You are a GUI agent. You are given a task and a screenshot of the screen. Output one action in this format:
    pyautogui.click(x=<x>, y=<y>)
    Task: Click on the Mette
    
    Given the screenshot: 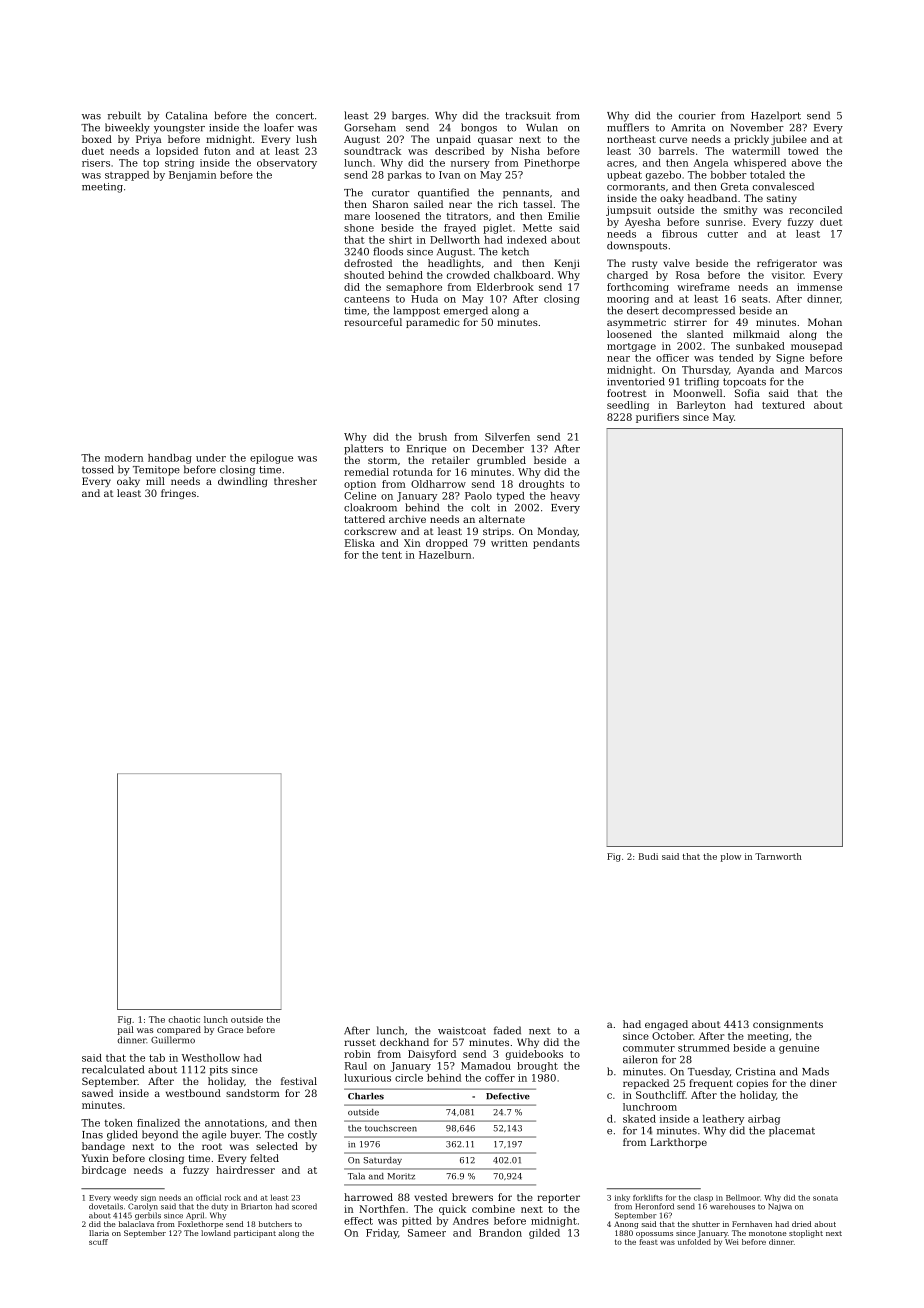 What is the action you would take?
    pyautogui.click(x=537, y=228)
